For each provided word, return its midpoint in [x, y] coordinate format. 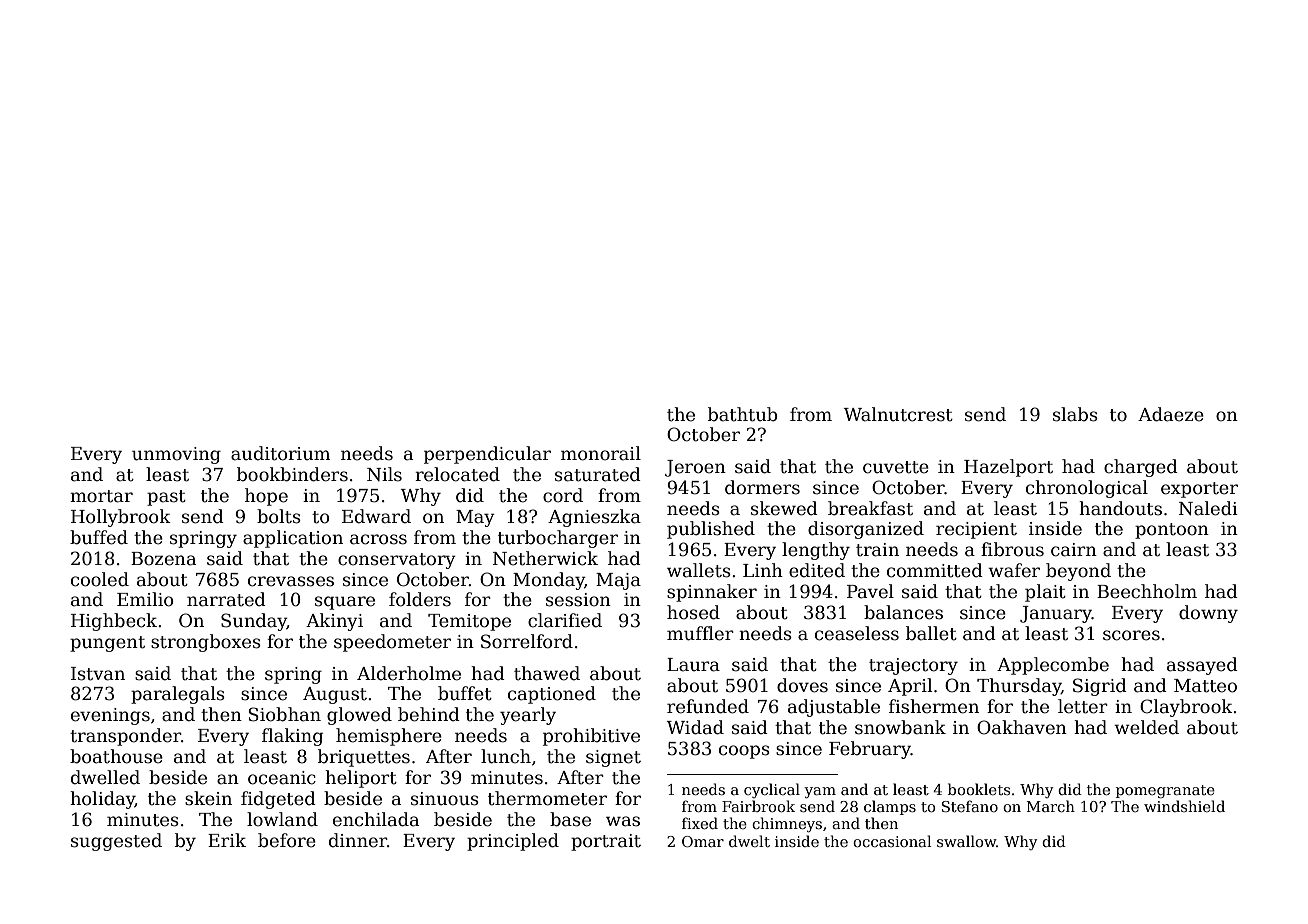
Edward [376, 516]
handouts [1120, 508]
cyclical [772, 790]
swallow [966, 841]
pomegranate [1165, 791]
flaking [292, 737]
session [578, 600]
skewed [784, 508]
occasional [892, 841]
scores [1131, 635]
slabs [1075, 414]
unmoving [176, 455]
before [287, 840]
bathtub [743, 414]
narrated [226, 599]
